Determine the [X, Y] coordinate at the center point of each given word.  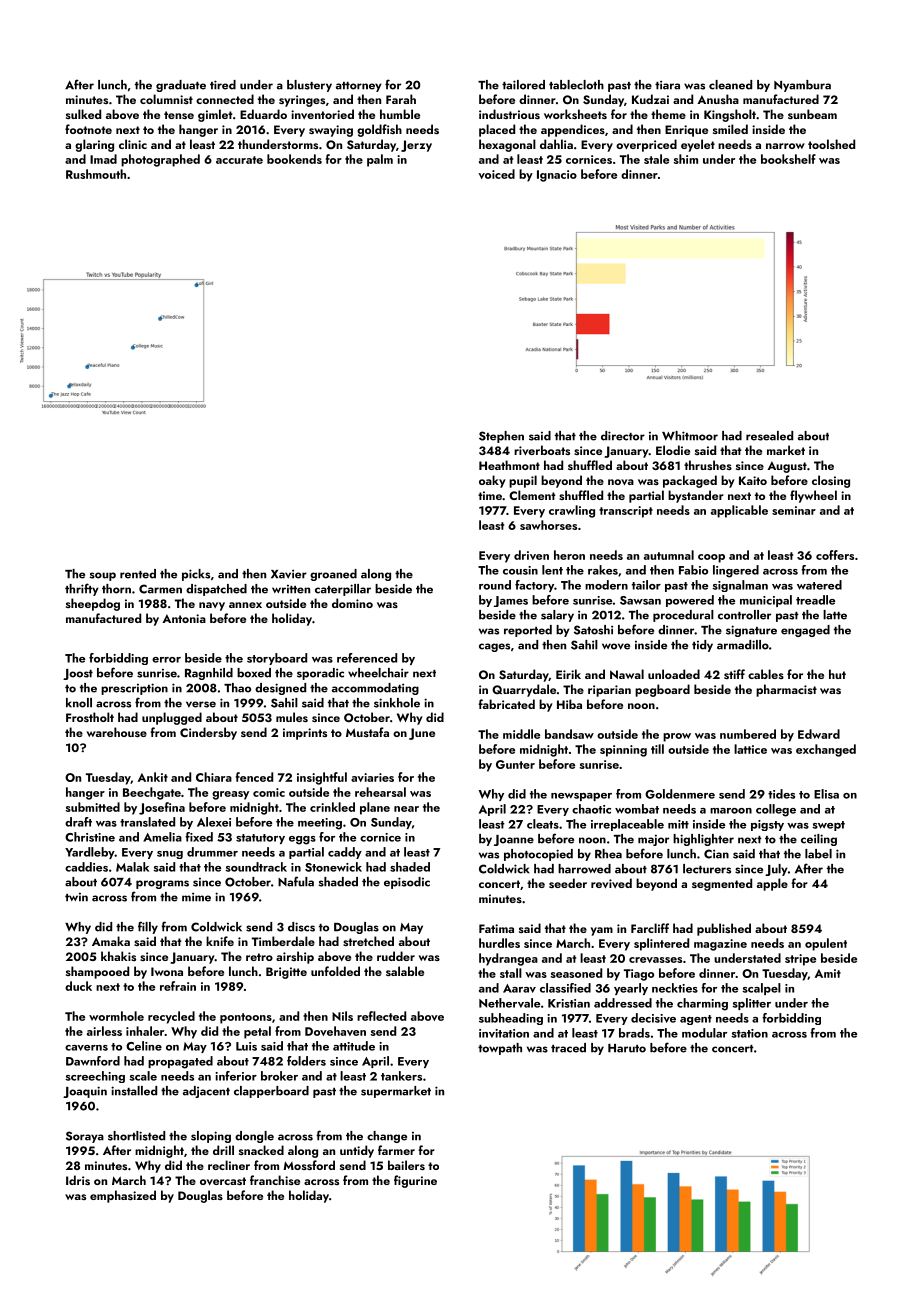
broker [279, 1076]
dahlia [556, 144]
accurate [239, 160]
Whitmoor [690, 436]
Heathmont [509, 465]
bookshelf [788, 159]
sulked [83, 114]
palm [380, 160]
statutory [260, 839]
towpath [500, 1049]
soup [103, 576]
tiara [667, 85]
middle [521, 734]
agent [696, 1020]
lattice [750, 749]
